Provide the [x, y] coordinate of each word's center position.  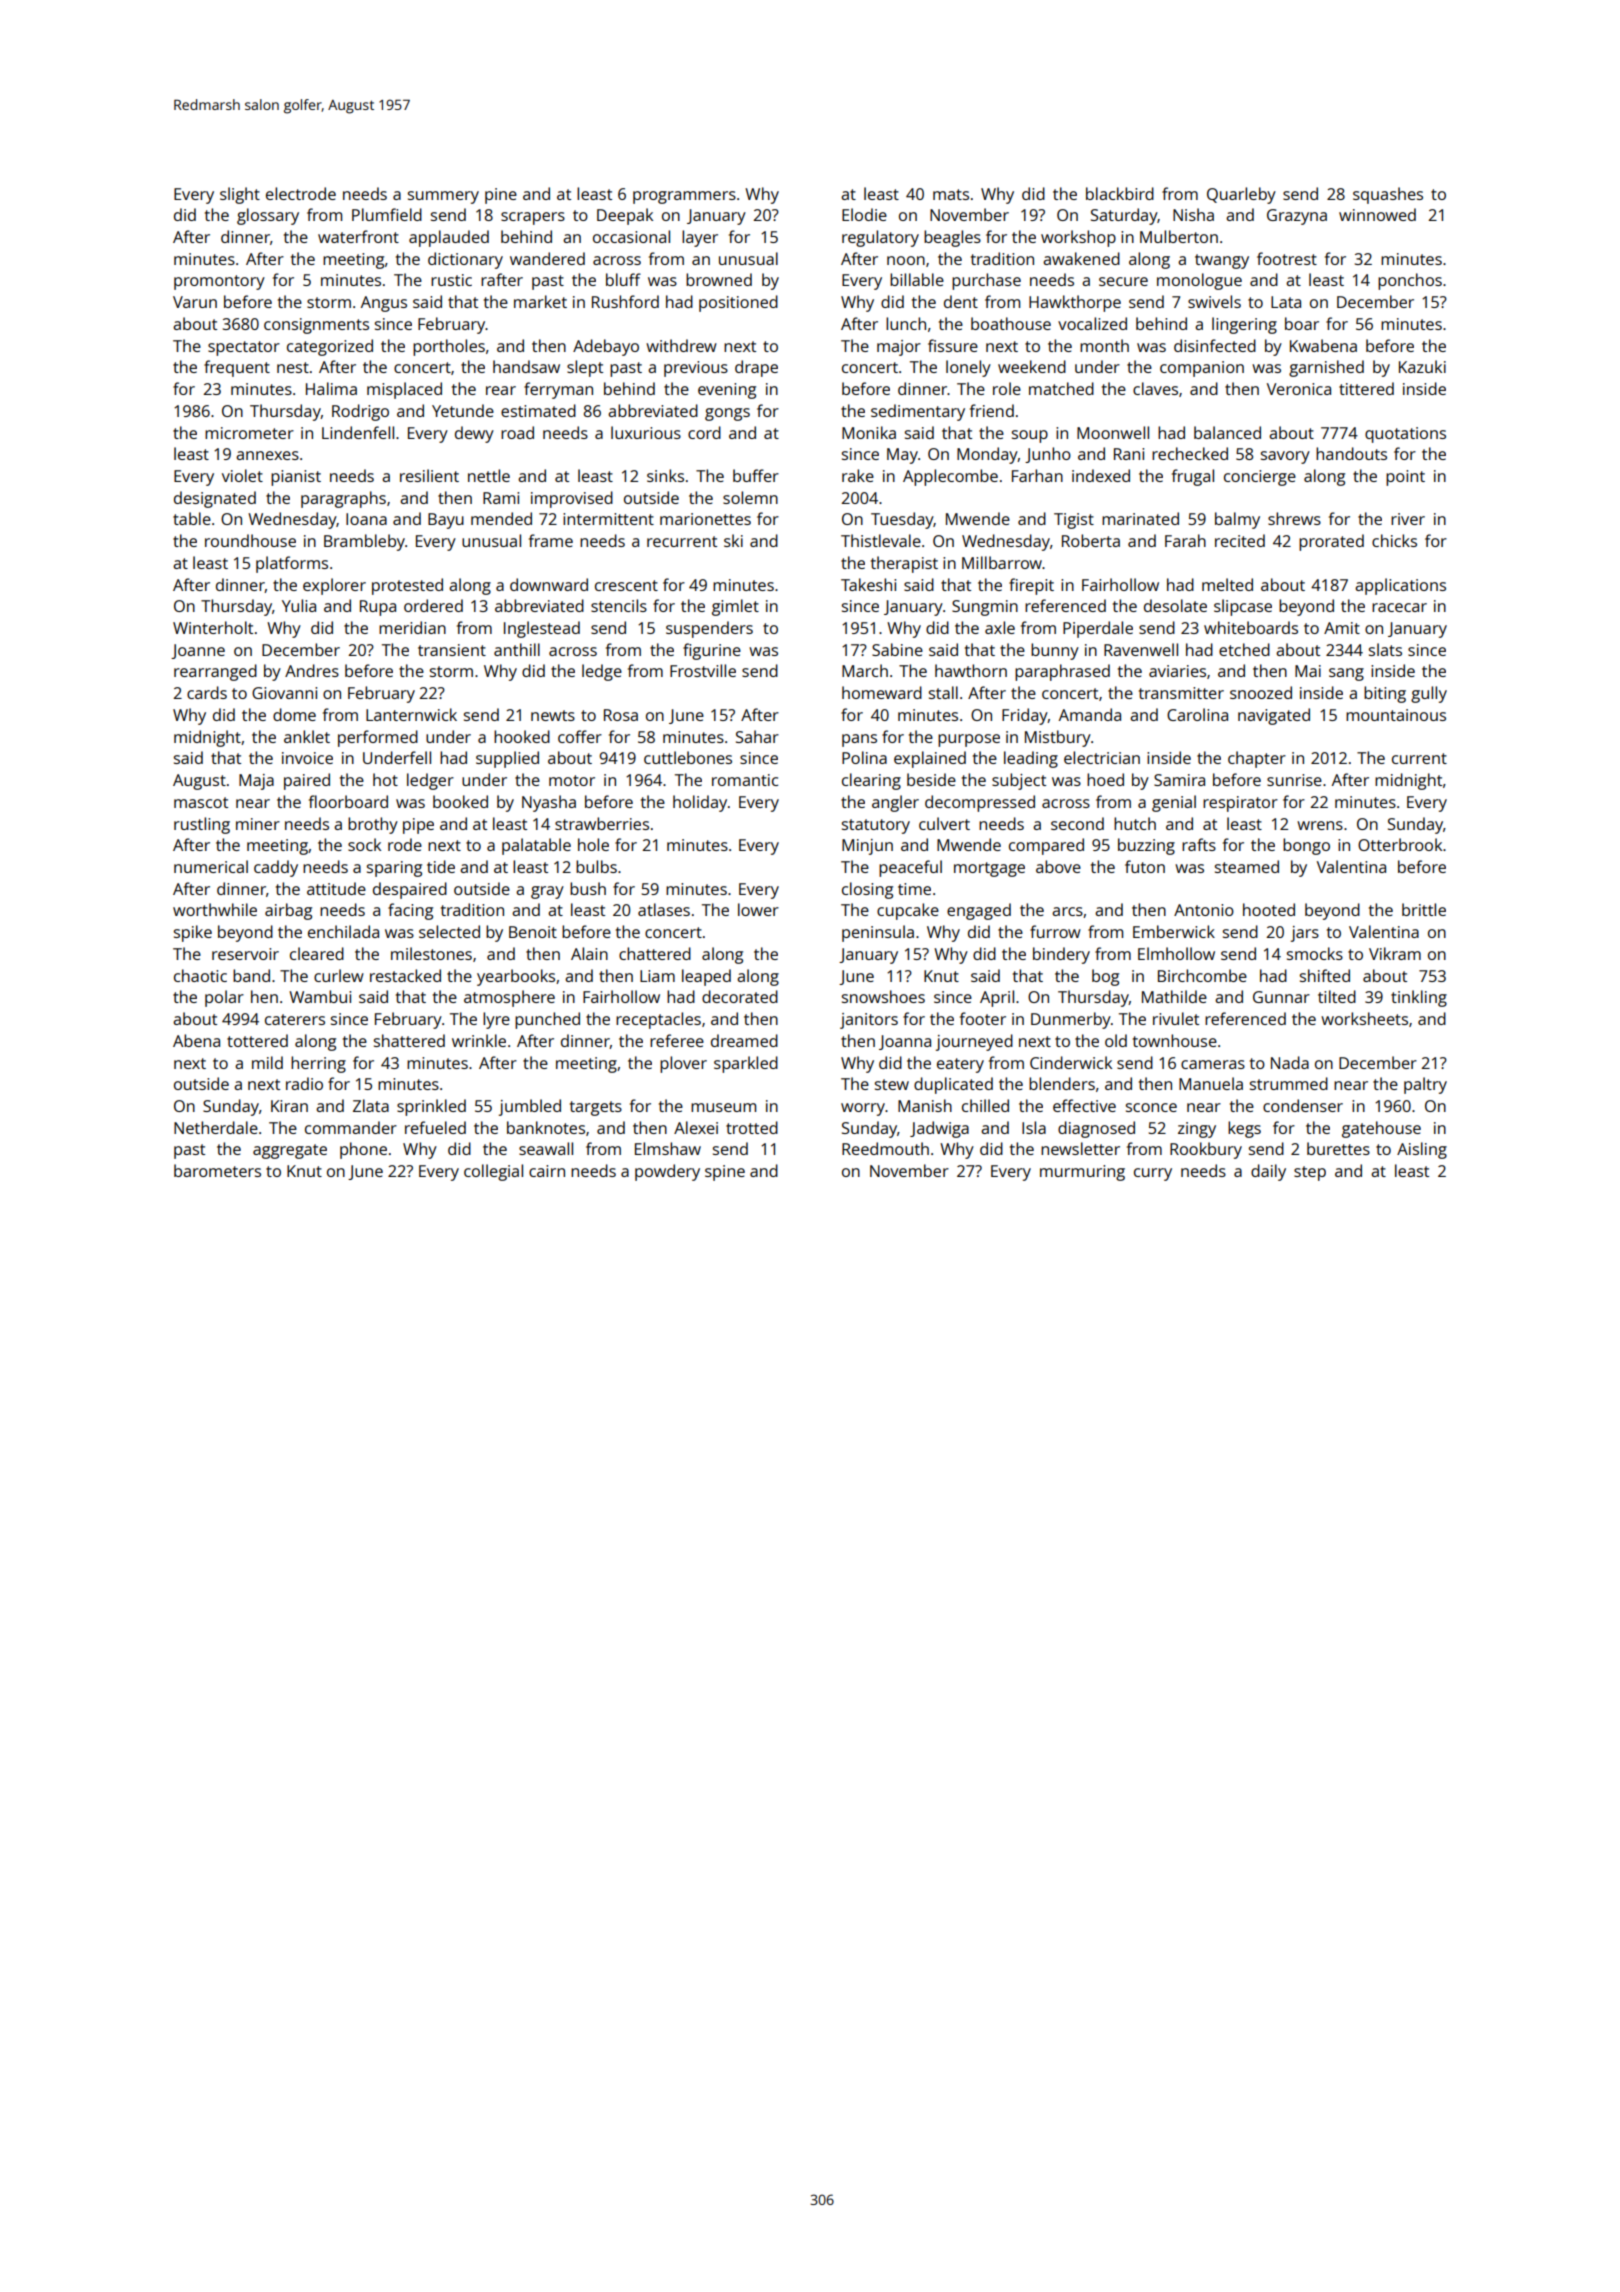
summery [443, 197]
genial [1174, 803]
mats [951, 194]
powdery [667, 1172]
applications [1400, 586]
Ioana [366, 519]
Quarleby [1241, 195]
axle [1000, 627]
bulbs [596, 866]
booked [460, 801]
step [1310, 1173]
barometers [217, 1170]
